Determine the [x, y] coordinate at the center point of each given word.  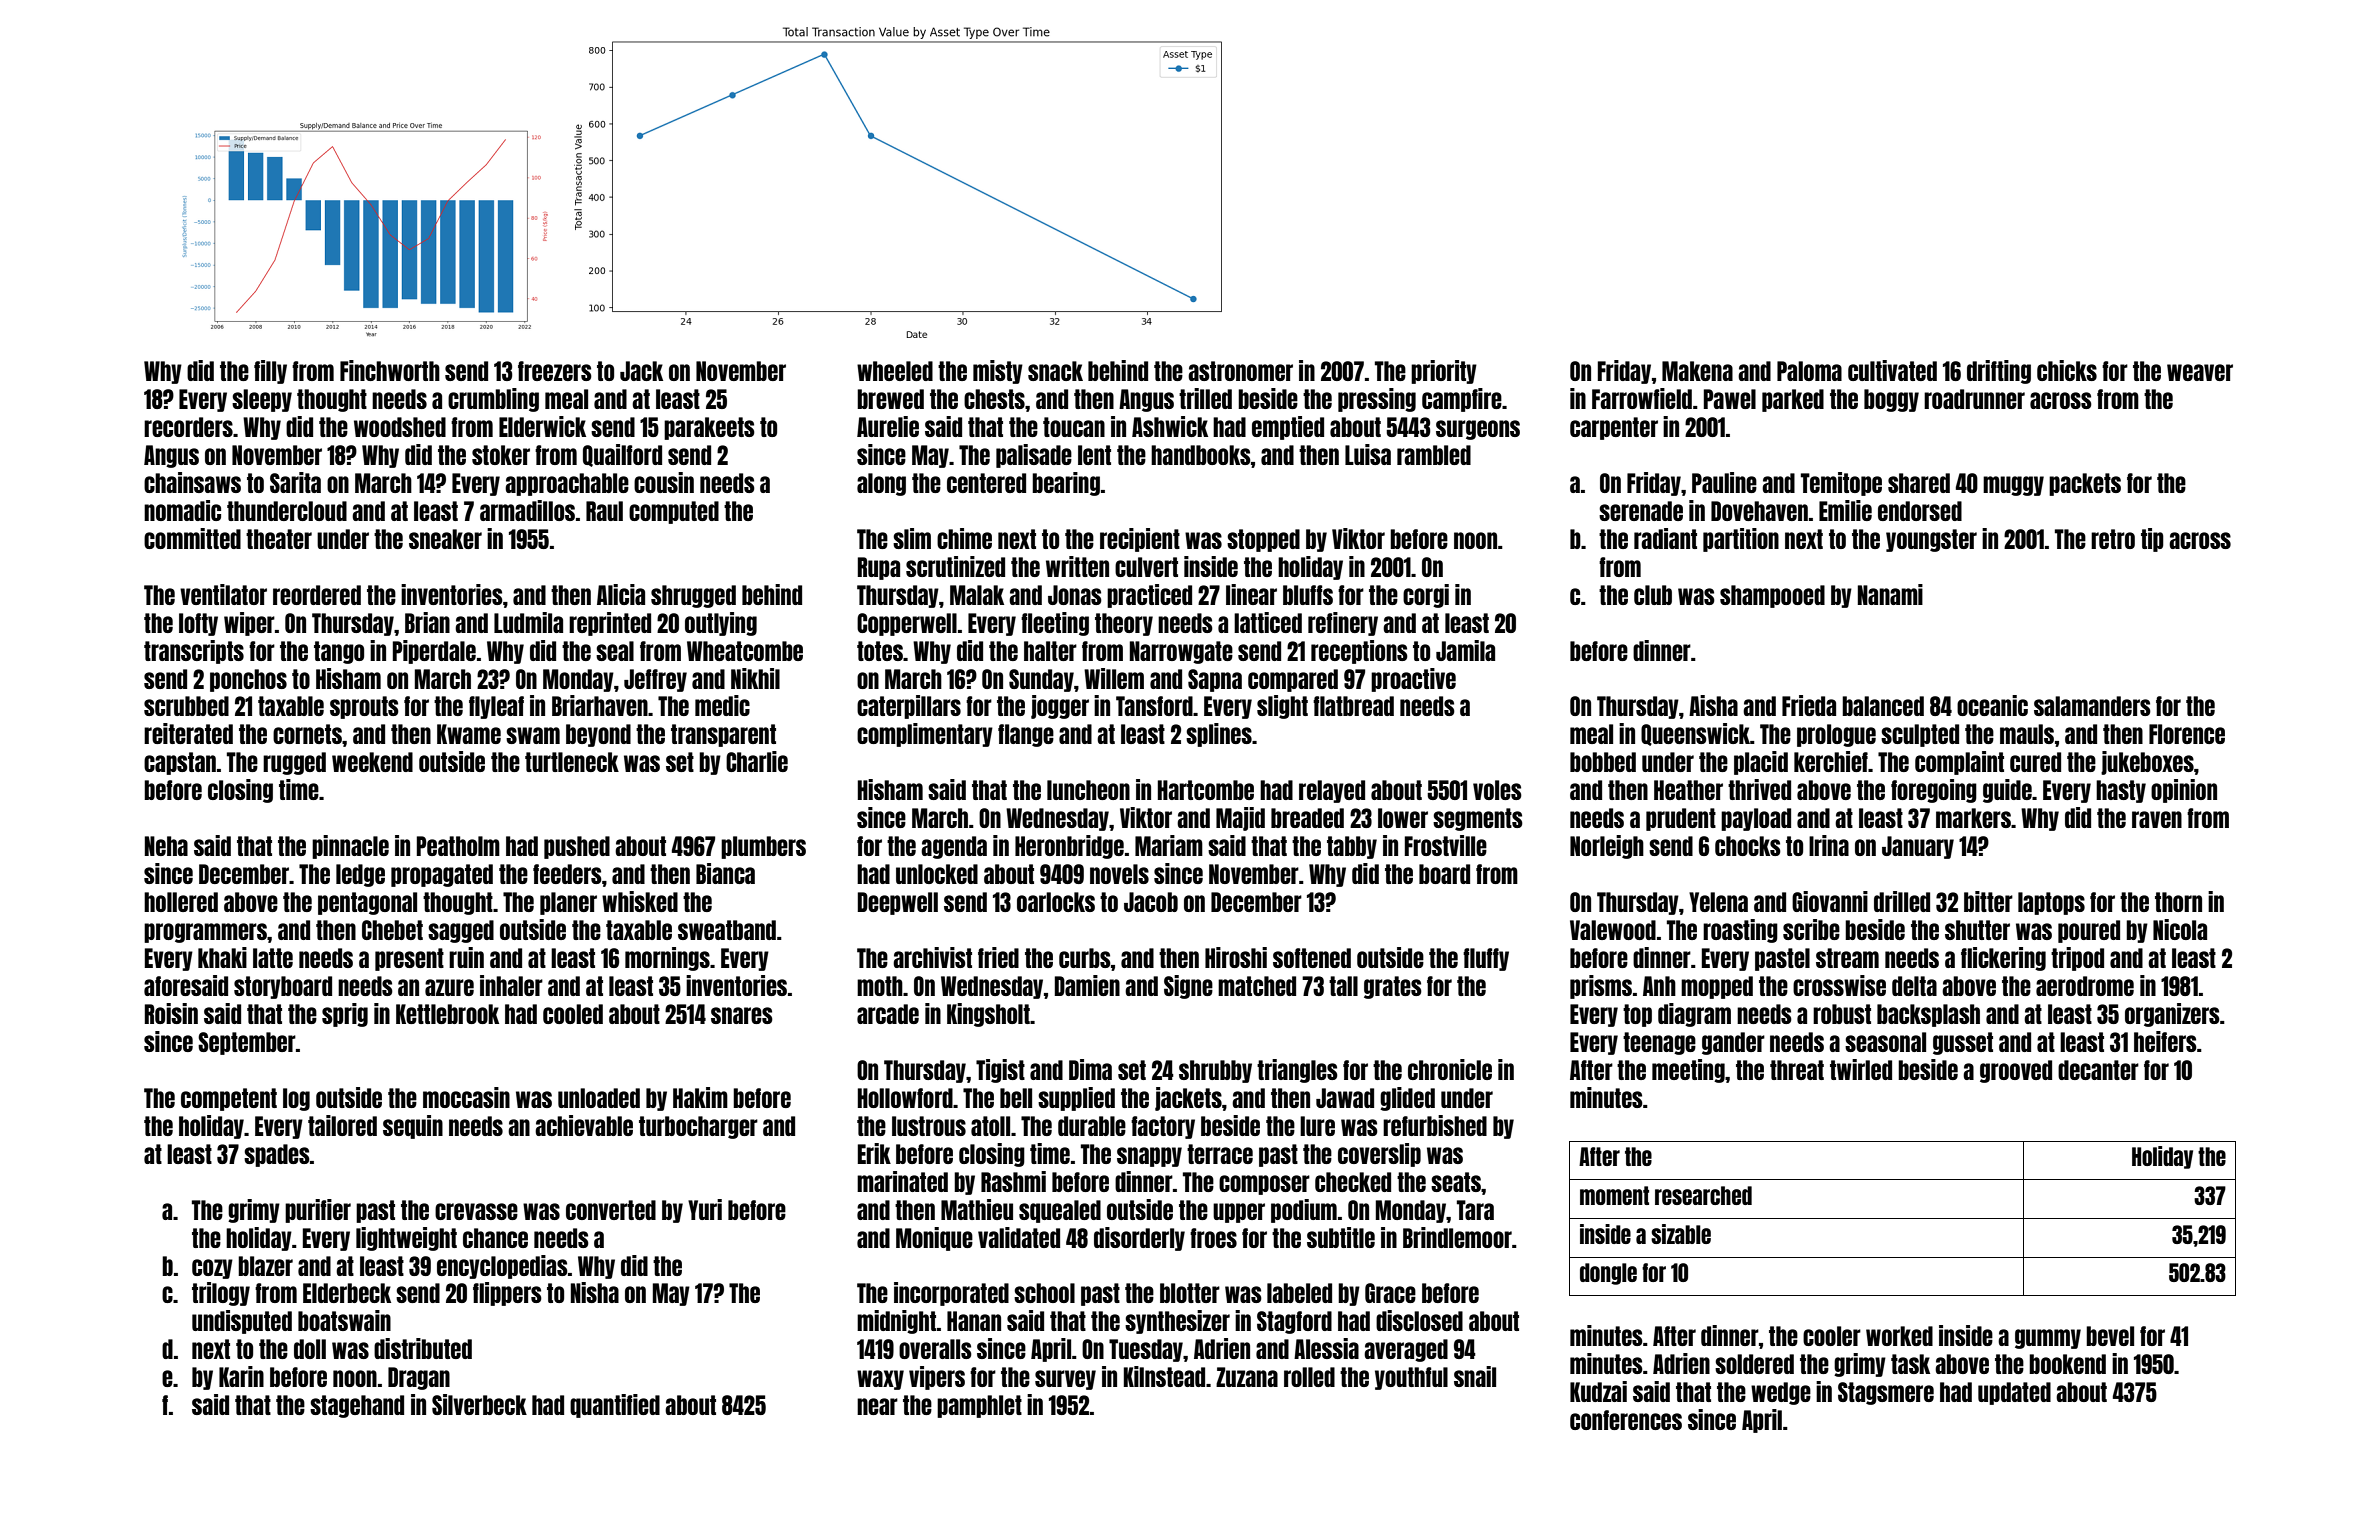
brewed [890, 399]
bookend [2067, 1364]
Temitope [1841, 484]
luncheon [1088, 790]
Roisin [171, 1013]
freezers [555, 371]
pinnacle [350, 847]
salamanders [2092, 706]
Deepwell [898, 903]
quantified [615, 1406]
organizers [2172, 1015]
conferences [1626, 1420]
